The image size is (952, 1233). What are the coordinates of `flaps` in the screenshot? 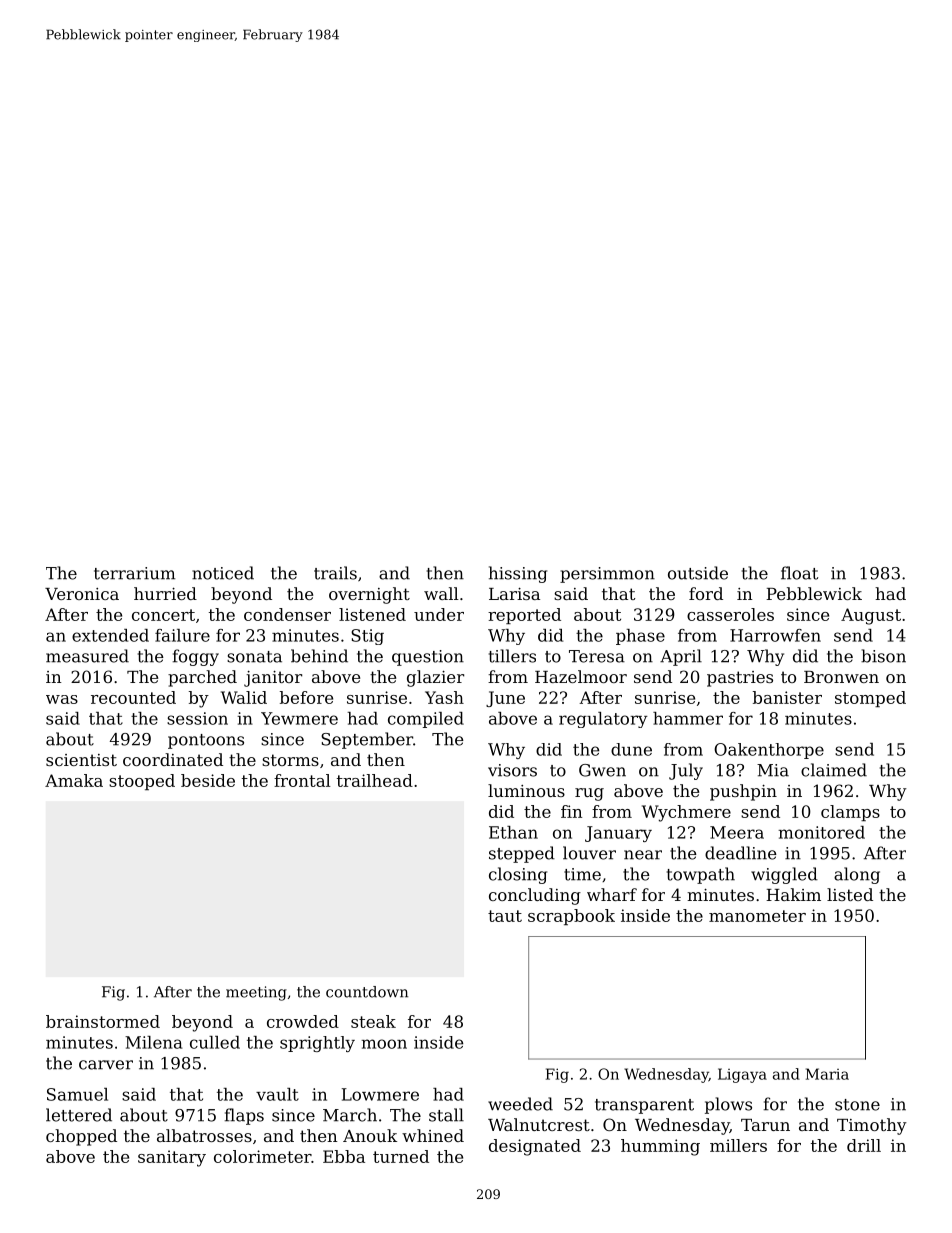 It's located at (244, 1116).
